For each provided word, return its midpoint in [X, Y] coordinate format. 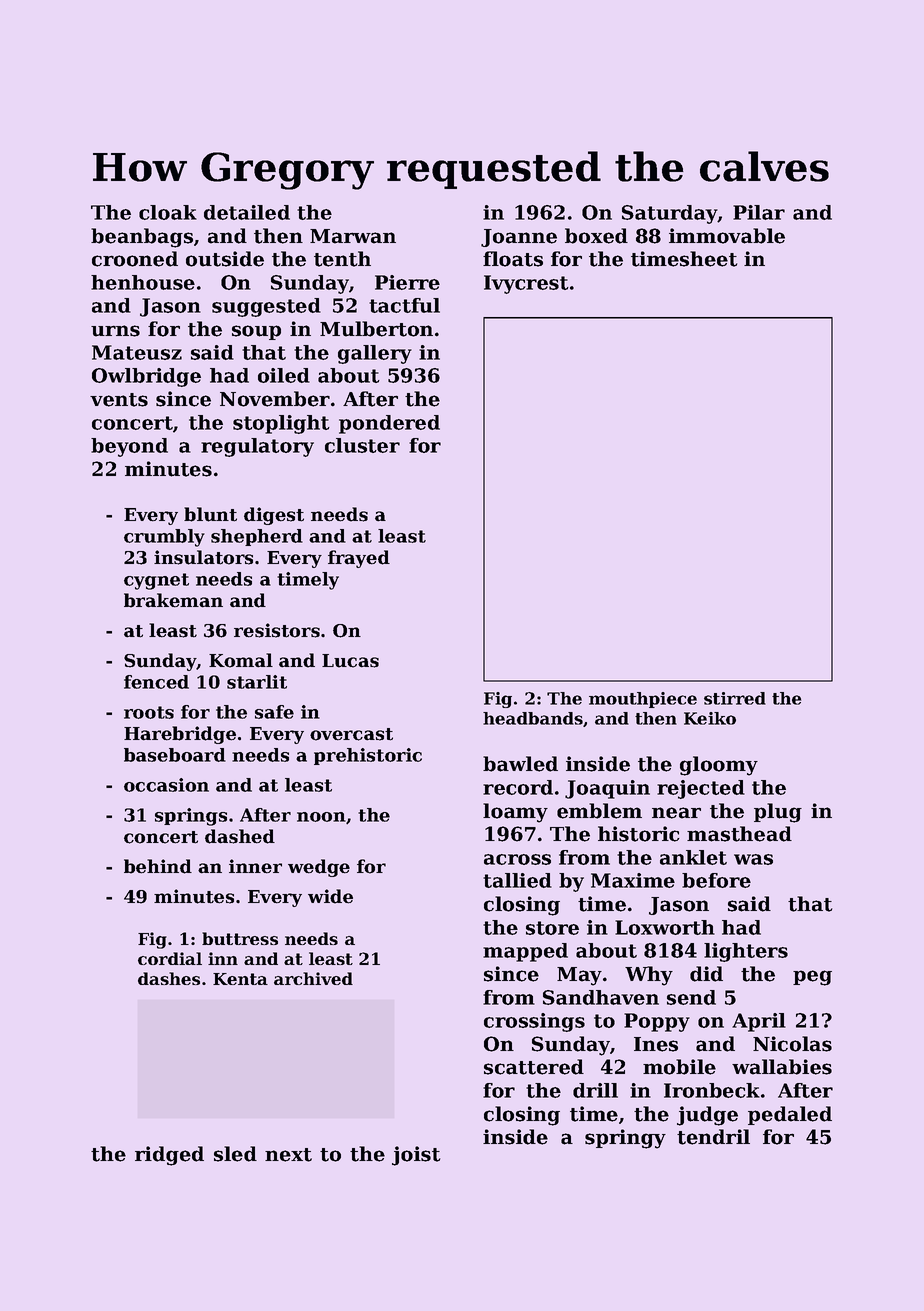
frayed [359, 559]
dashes [169, 978]
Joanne [519, 238]
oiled [284, 375]
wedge [319, 868]
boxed [596, 236]
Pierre [407, 282]
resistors [277, 630]
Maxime [633, 880]
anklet [693, 857]
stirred [735, 698]
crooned [135, 259]
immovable [727, 236]
